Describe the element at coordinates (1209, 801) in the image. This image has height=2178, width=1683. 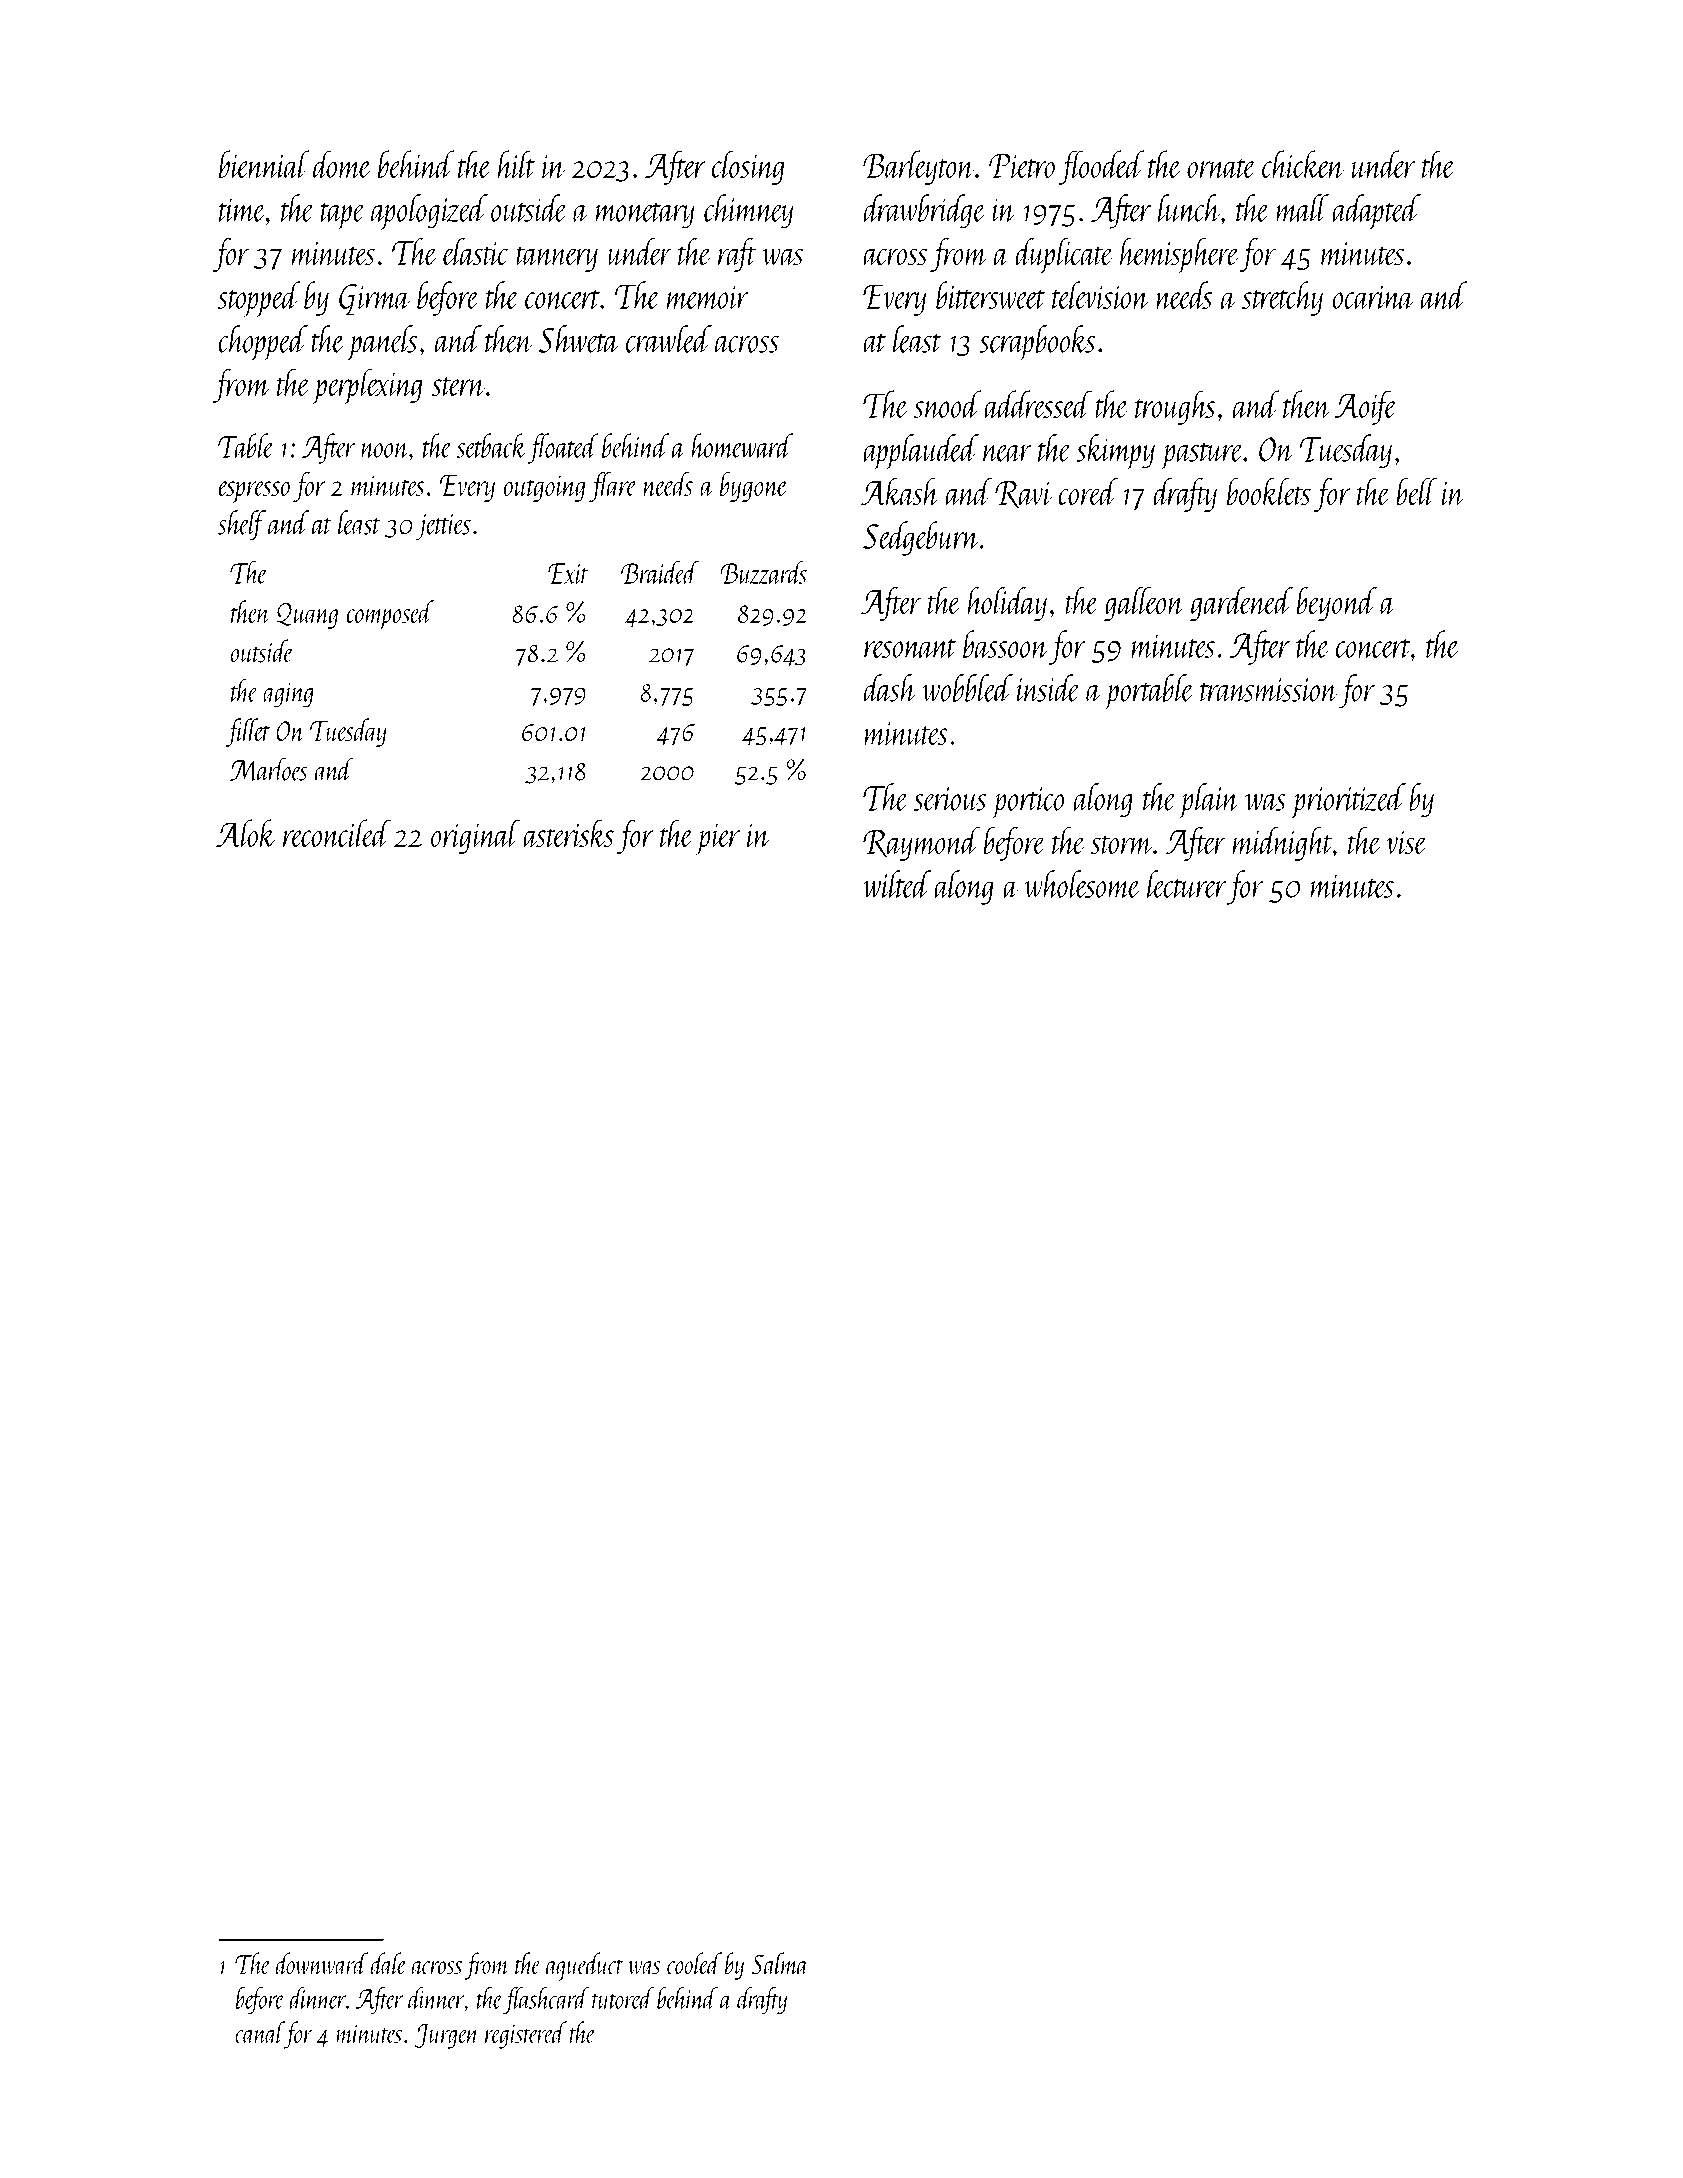
I see `plain` at that location.
